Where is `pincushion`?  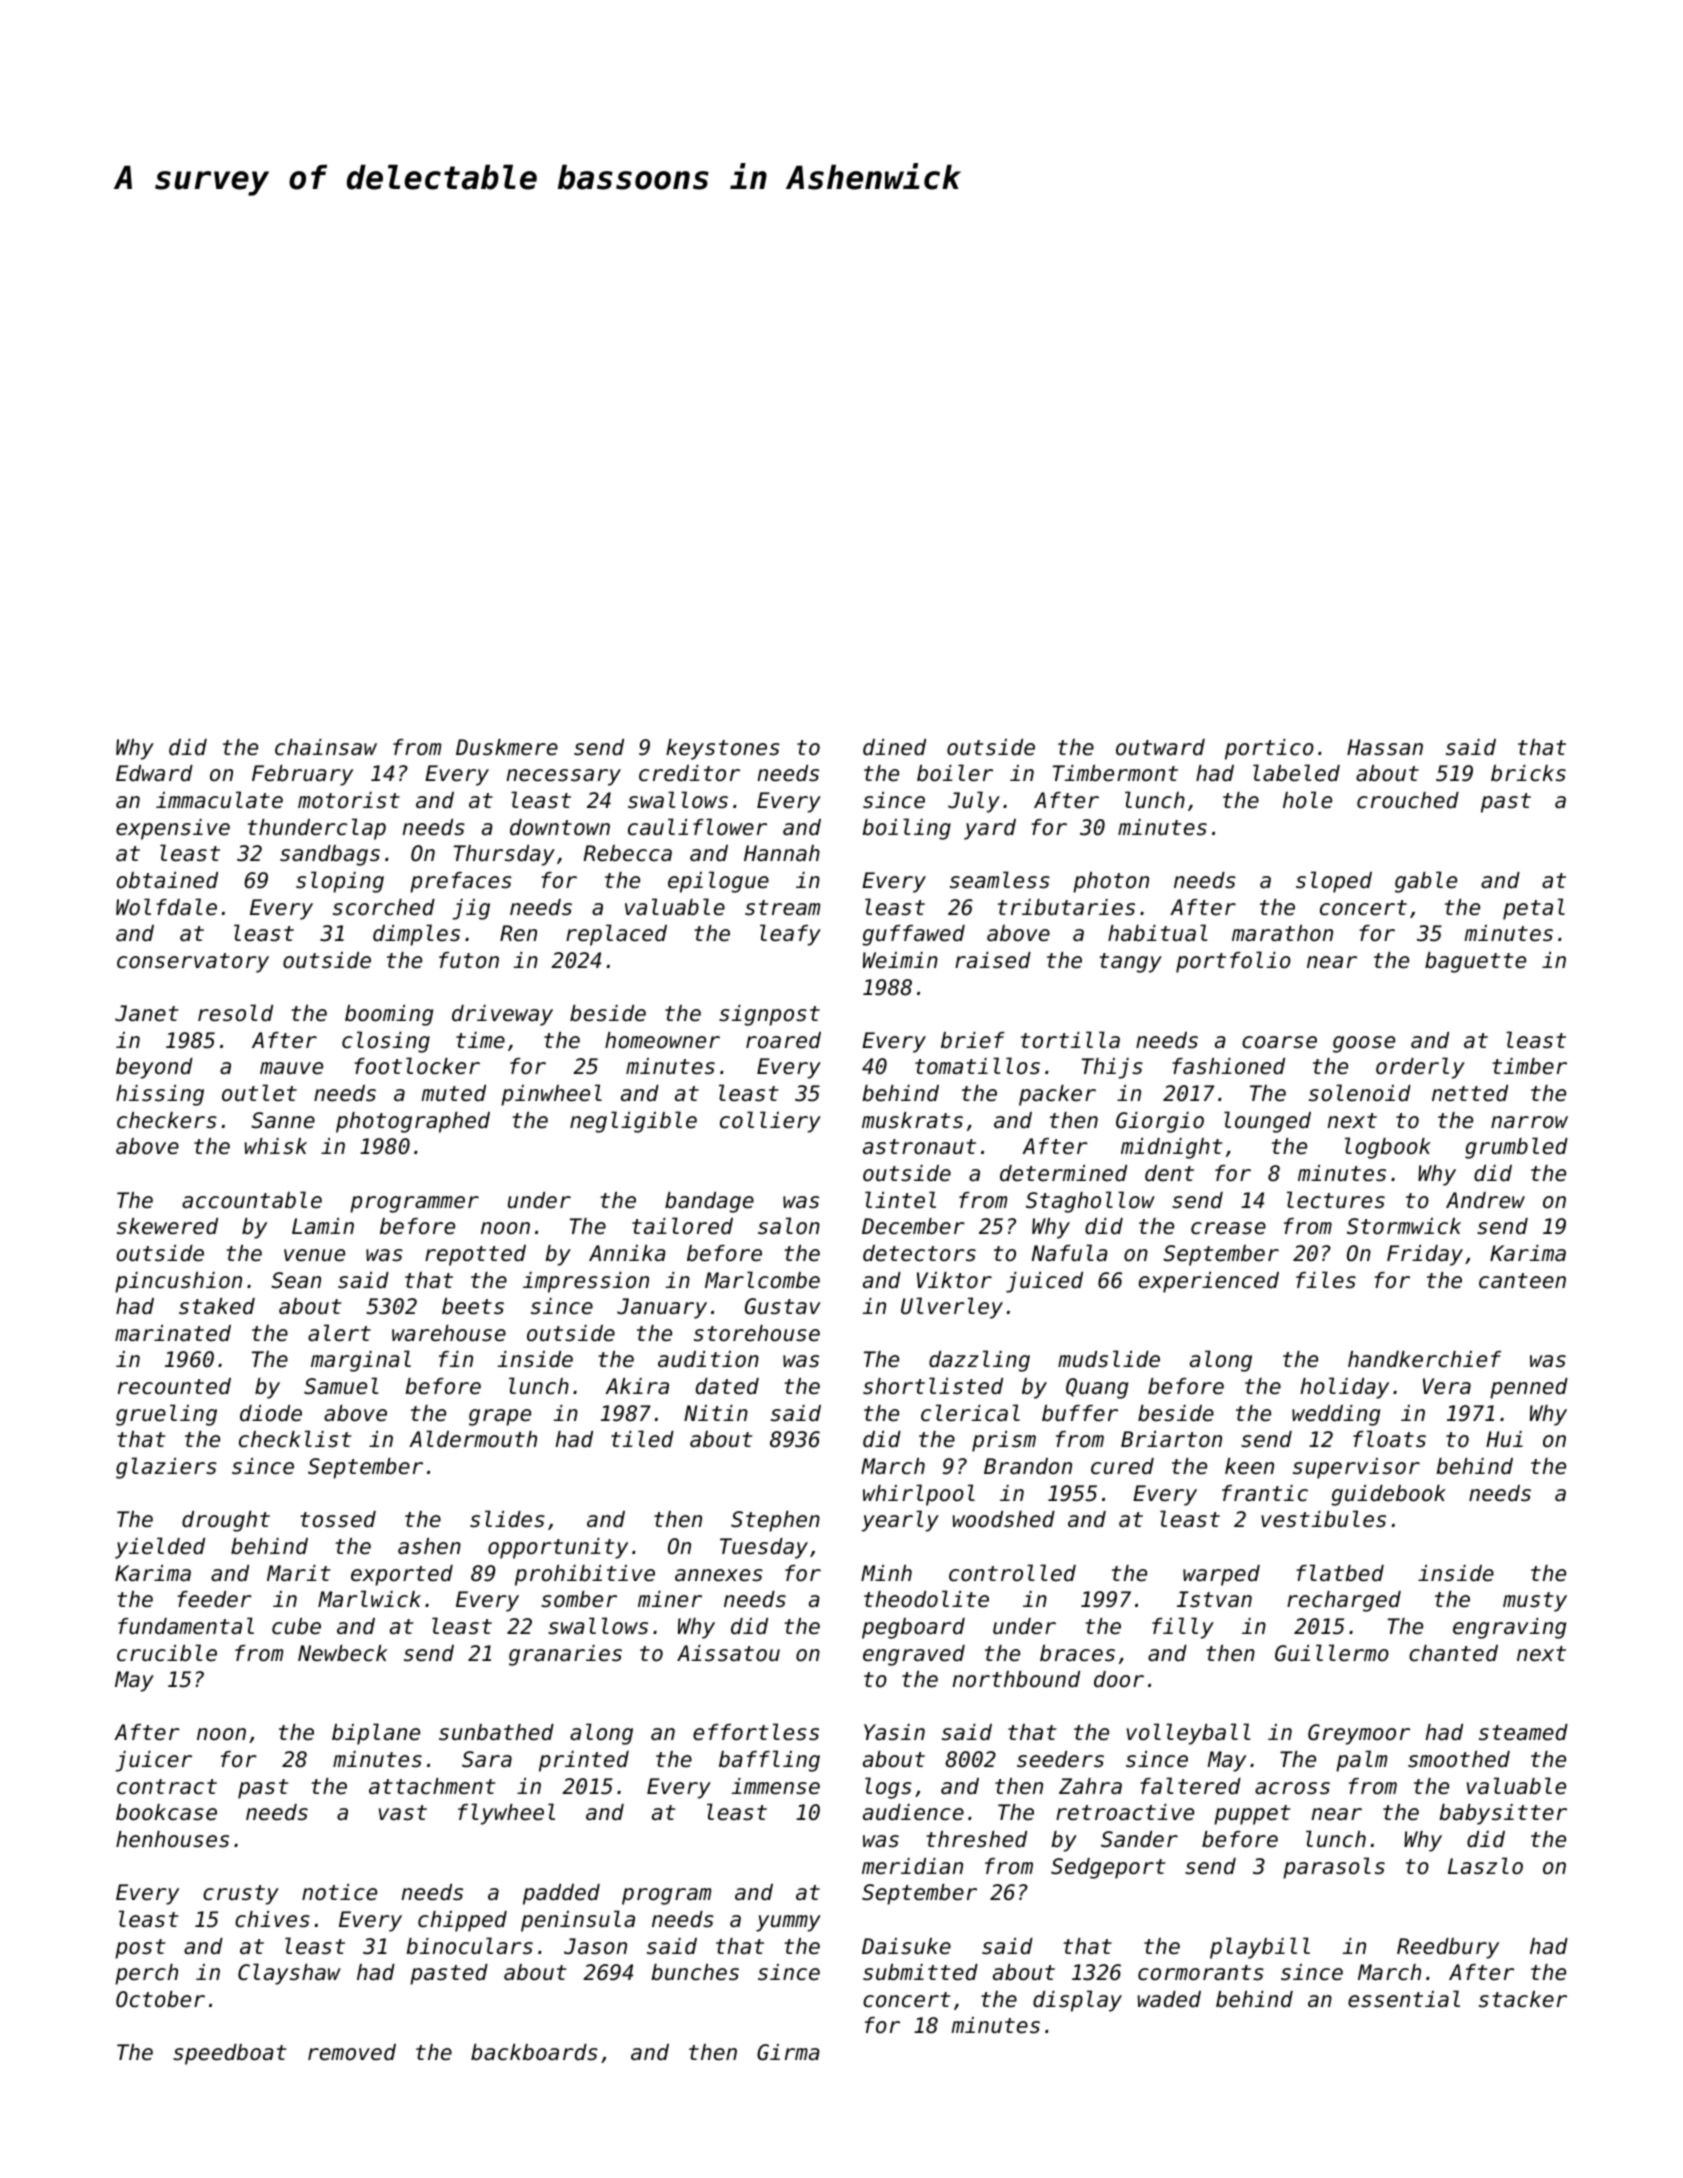 pincushion is located at coordinates (178, 1282).
